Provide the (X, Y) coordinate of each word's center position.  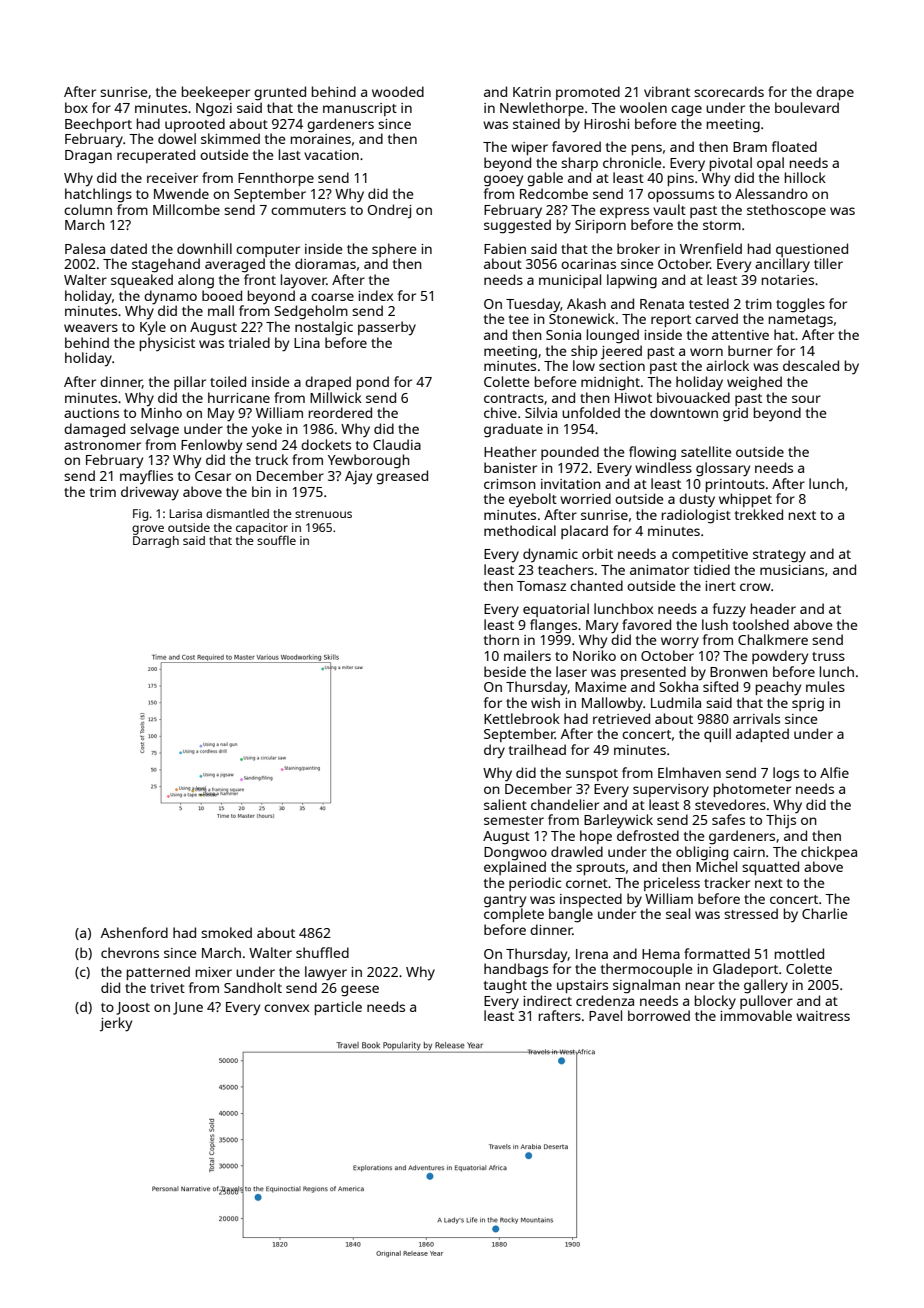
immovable (756, 1015)
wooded (398, 91)
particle (338, 1008)
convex (286, 1008)
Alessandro (771, 193)
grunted (280, 93)
